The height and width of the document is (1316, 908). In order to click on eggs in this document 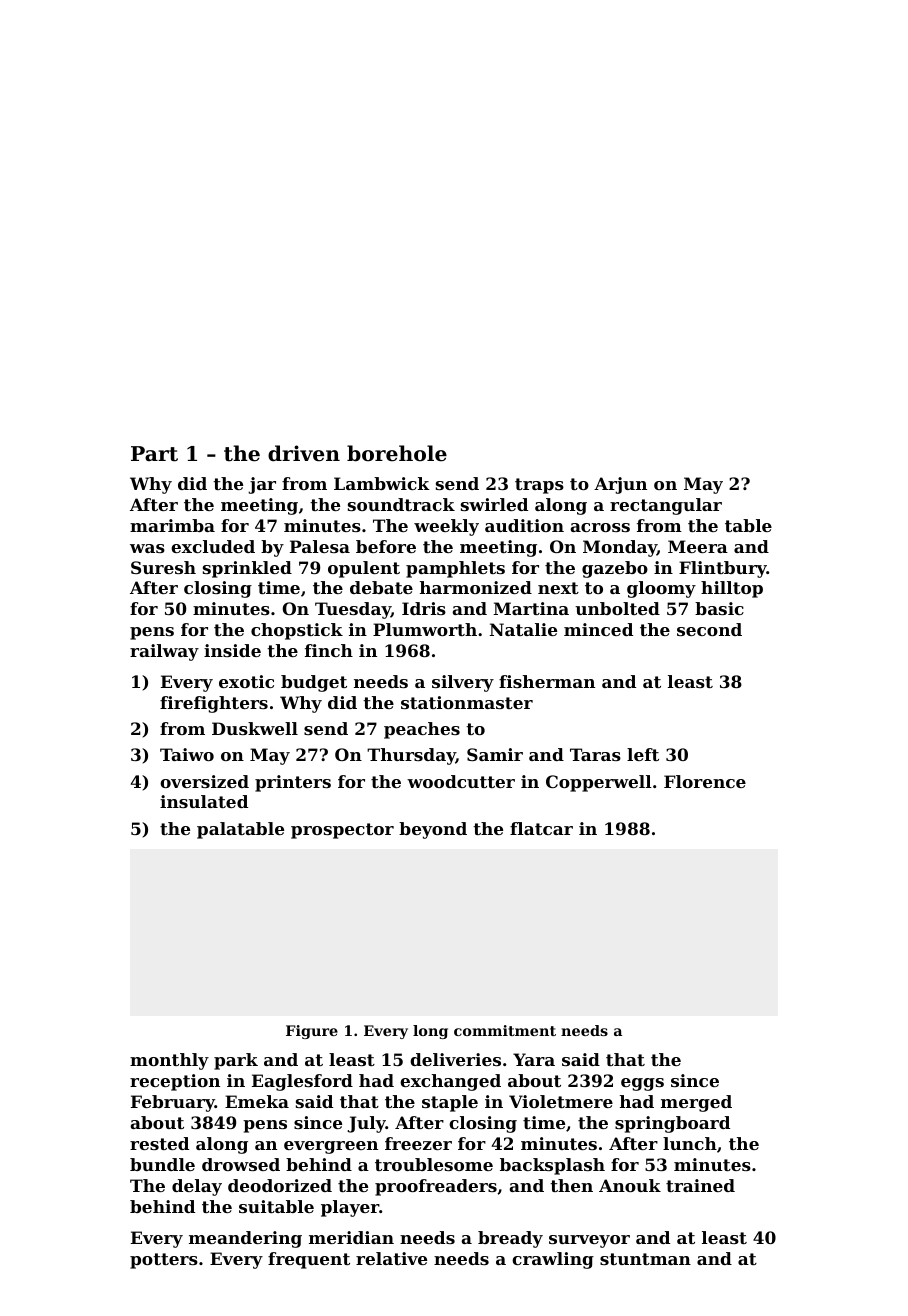, I will do `click(642, 1084)`.
